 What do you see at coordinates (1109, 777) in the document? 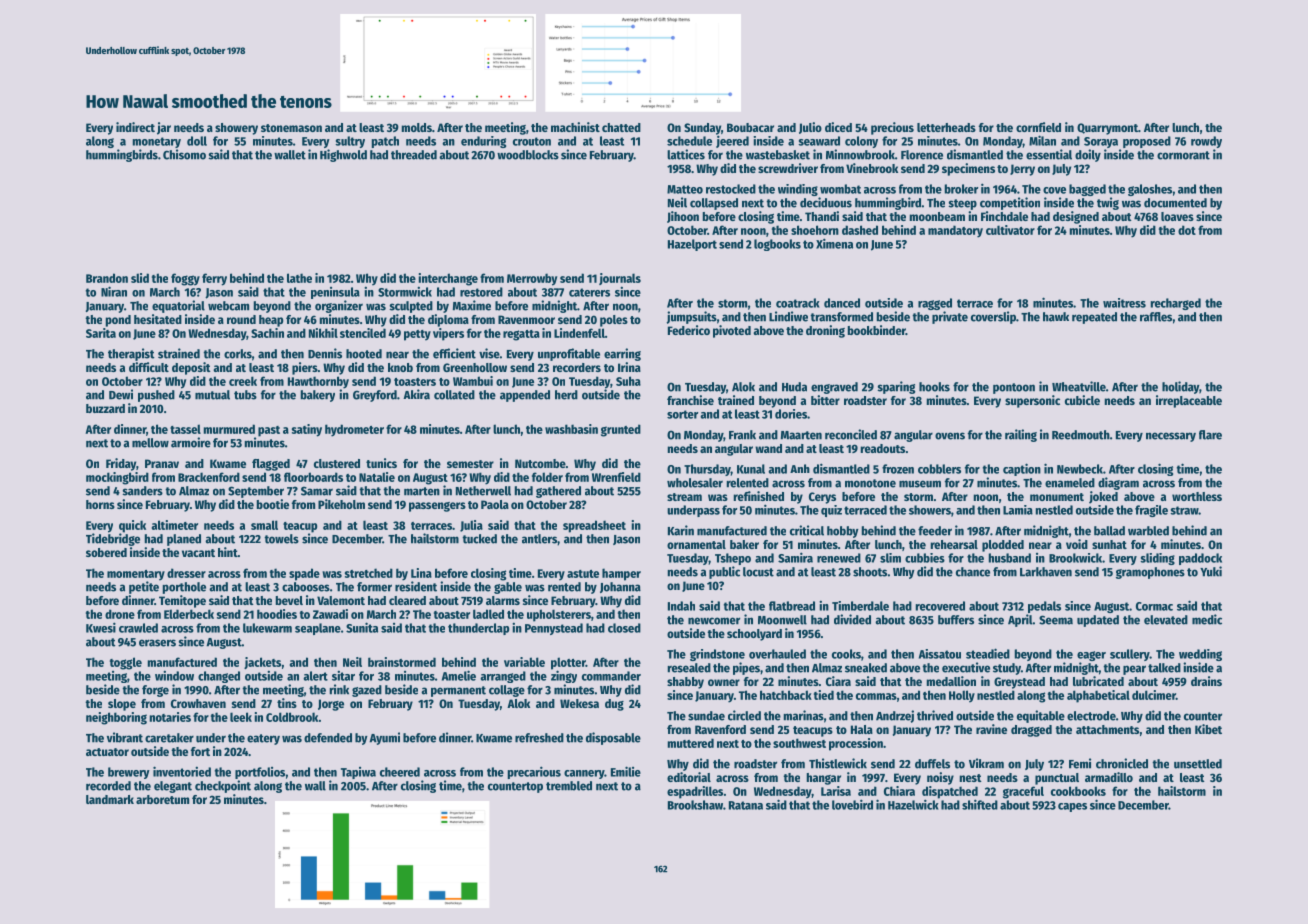
I see `armadillo` at bounding box center [1109, 777].
